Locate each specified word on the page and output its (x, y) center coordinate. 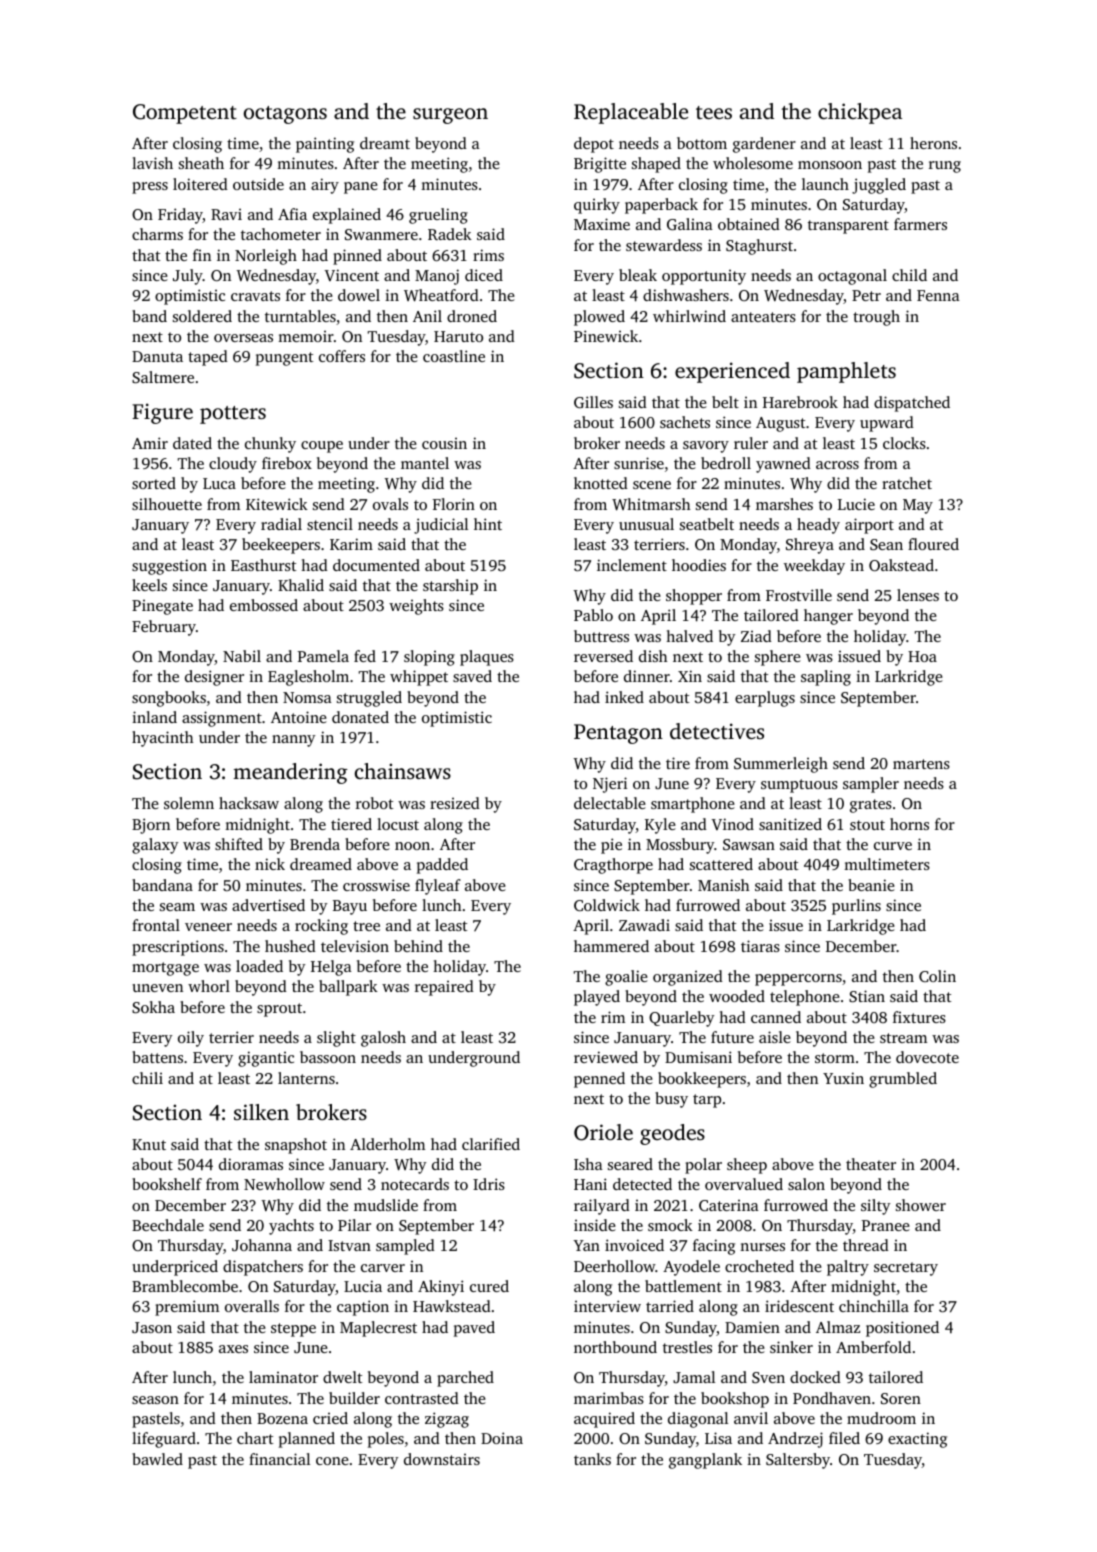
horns (909, 824)
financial (279, 1459)
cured (489, 1286)
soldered (202, 316)
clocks (904, 443)
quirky (597, 206)
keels (149, 585)
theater (871, 1164)
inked (624, 697)
